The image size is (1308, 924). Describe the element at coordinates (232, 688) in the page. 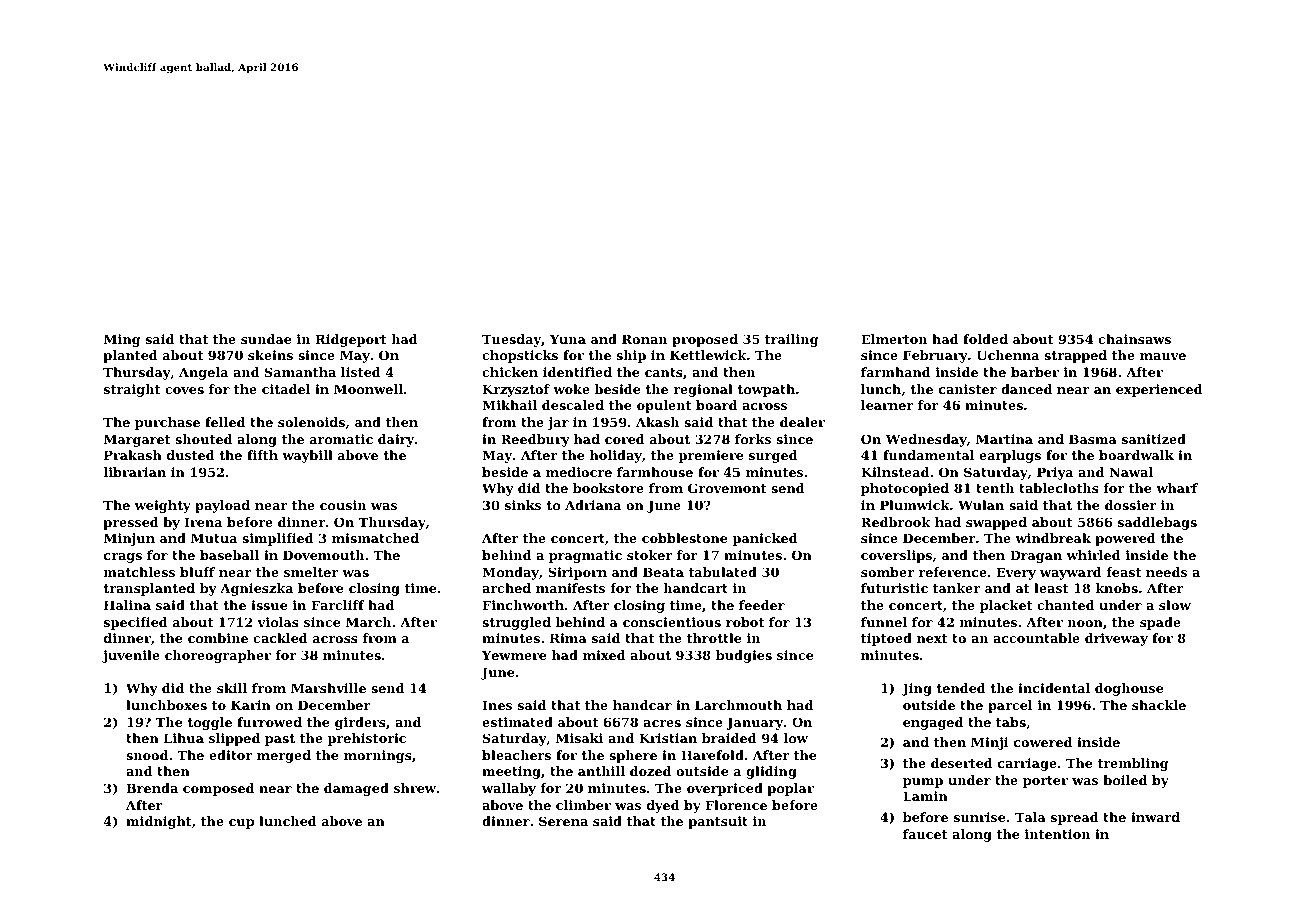

I see `skill` at that location.
